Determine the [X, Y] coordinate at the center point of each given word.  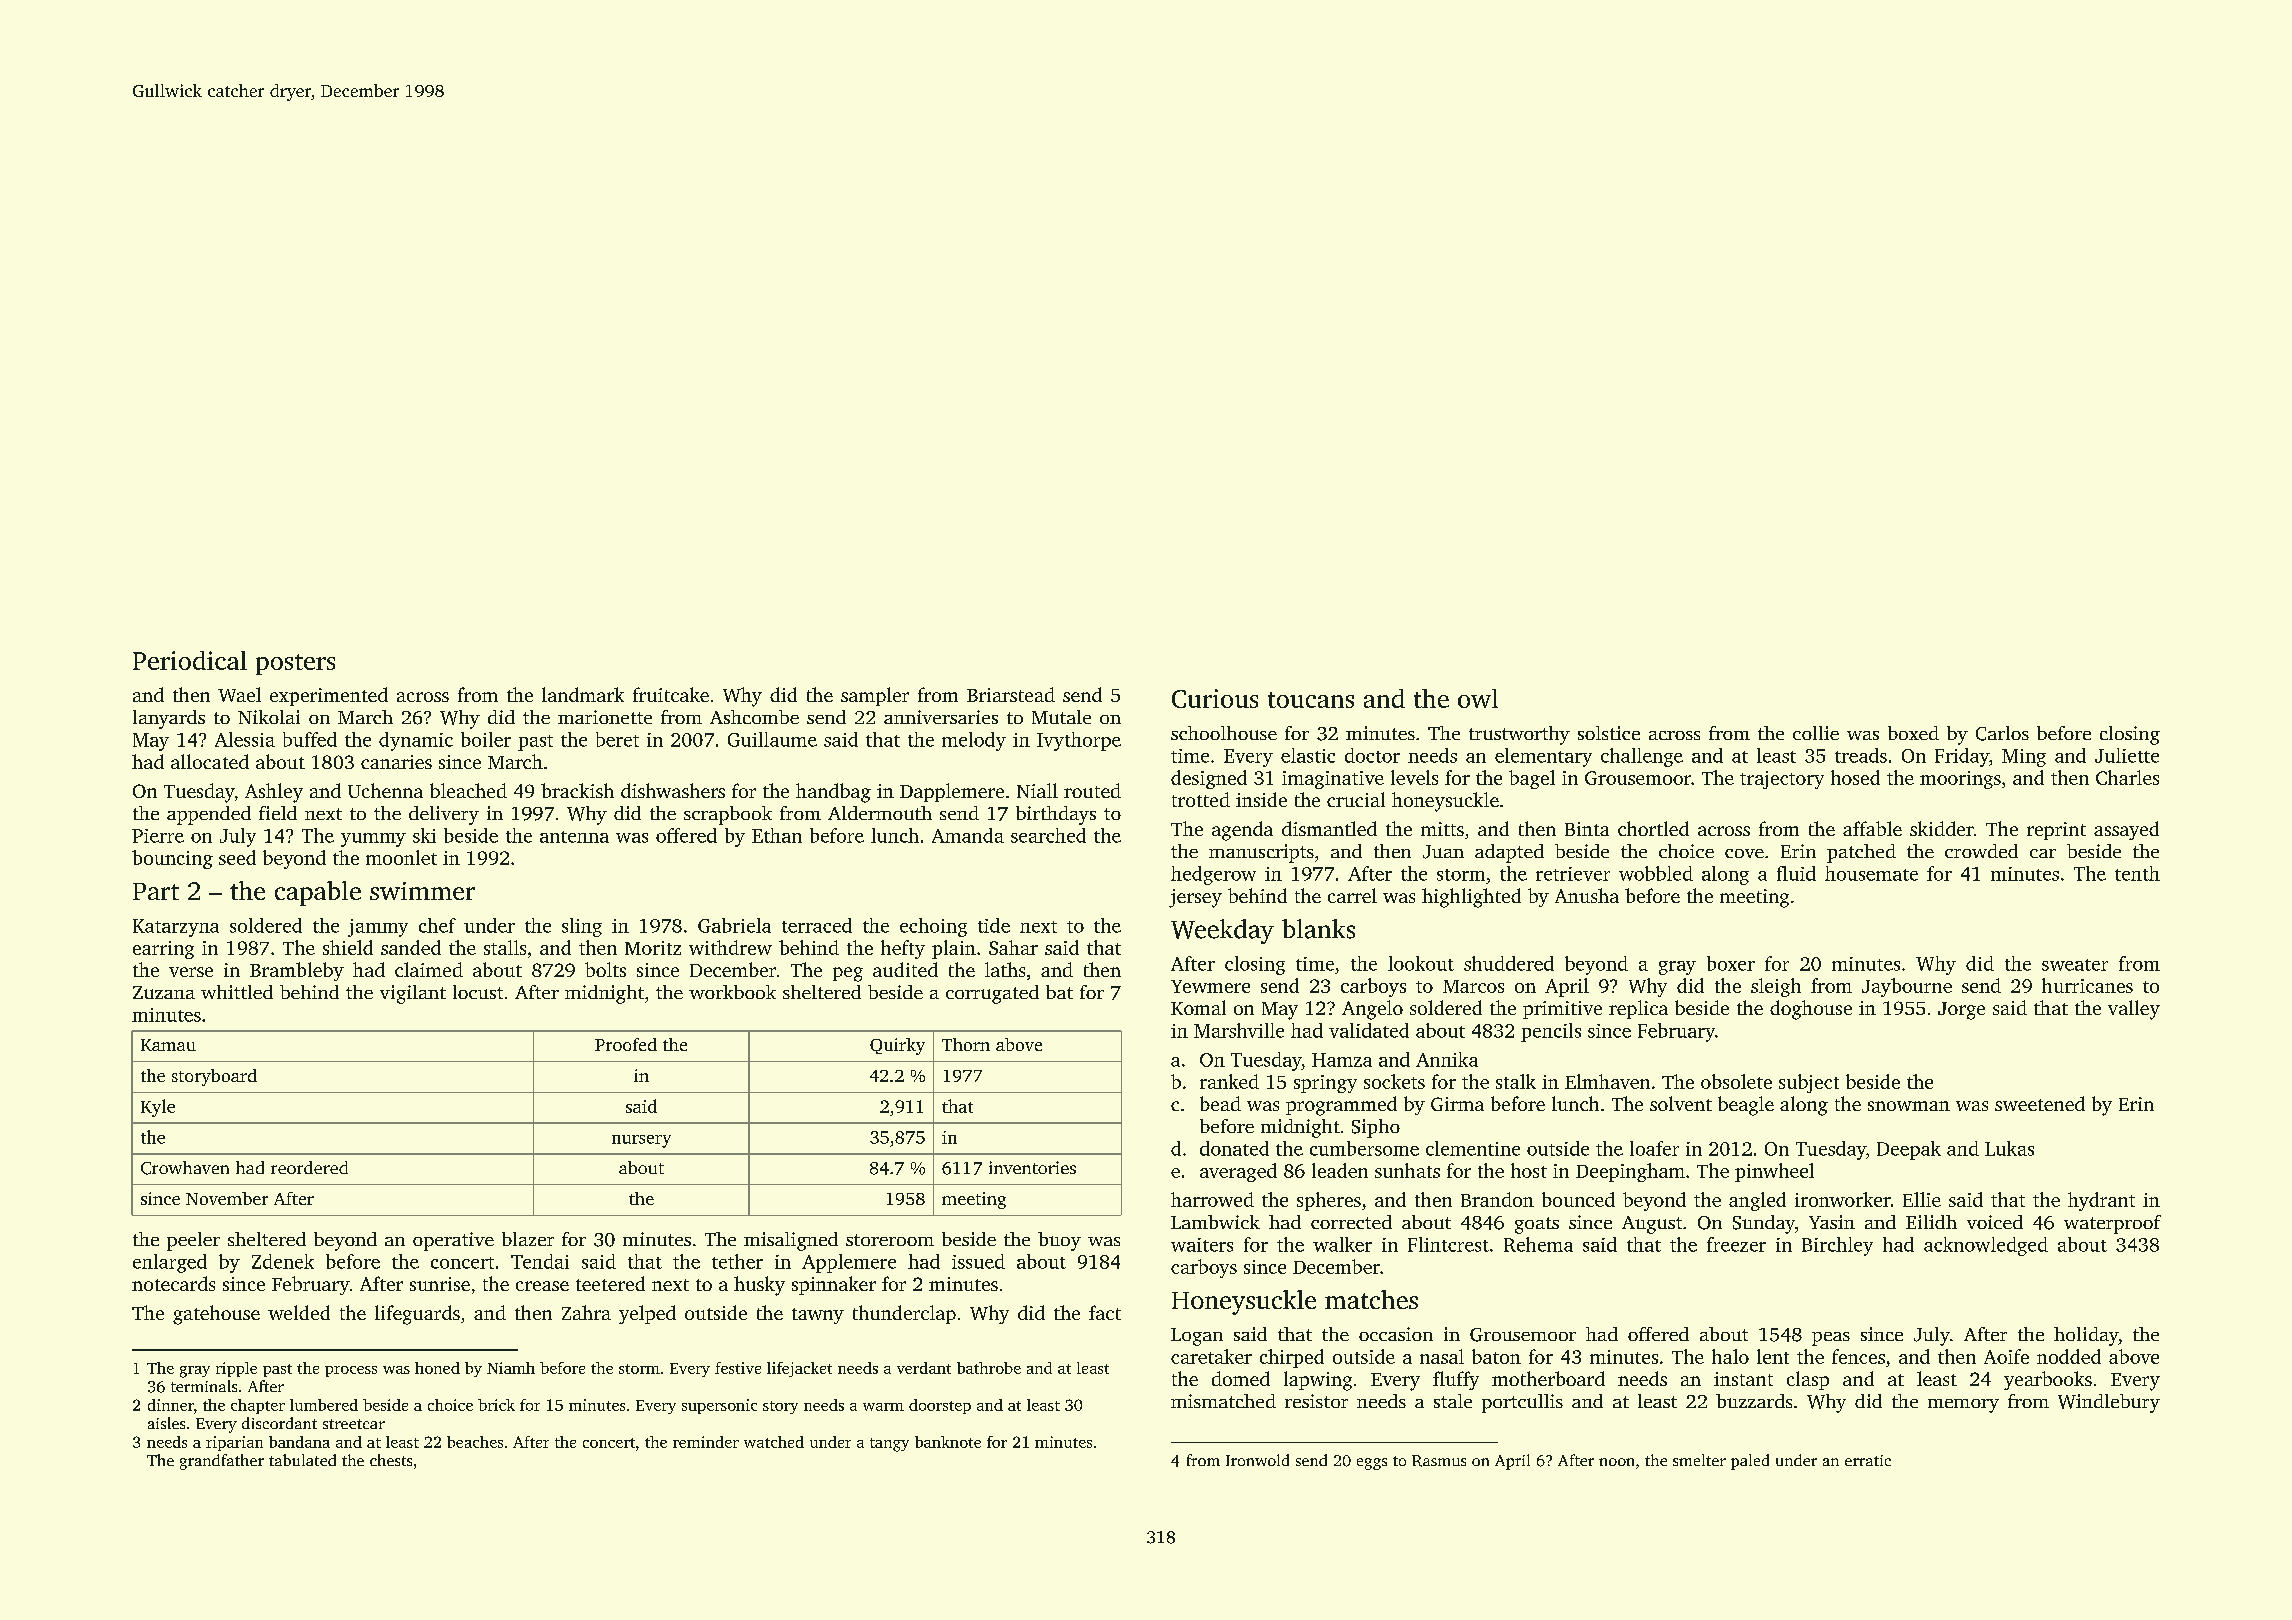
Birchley [1837, 1246]
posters [295, 664]
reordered [309, 1167]
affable [1872, 828]
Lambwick [1215, 1222]
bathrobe [989, 1368]
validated [1369, 1030]
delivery [444, 815]
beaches [475, 1442]
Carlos [2002, 733]
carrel [1352, 895]
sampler [875, 696]
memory [1963, 1406]
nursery [641, 1141]
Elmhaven [1607, 1081]
